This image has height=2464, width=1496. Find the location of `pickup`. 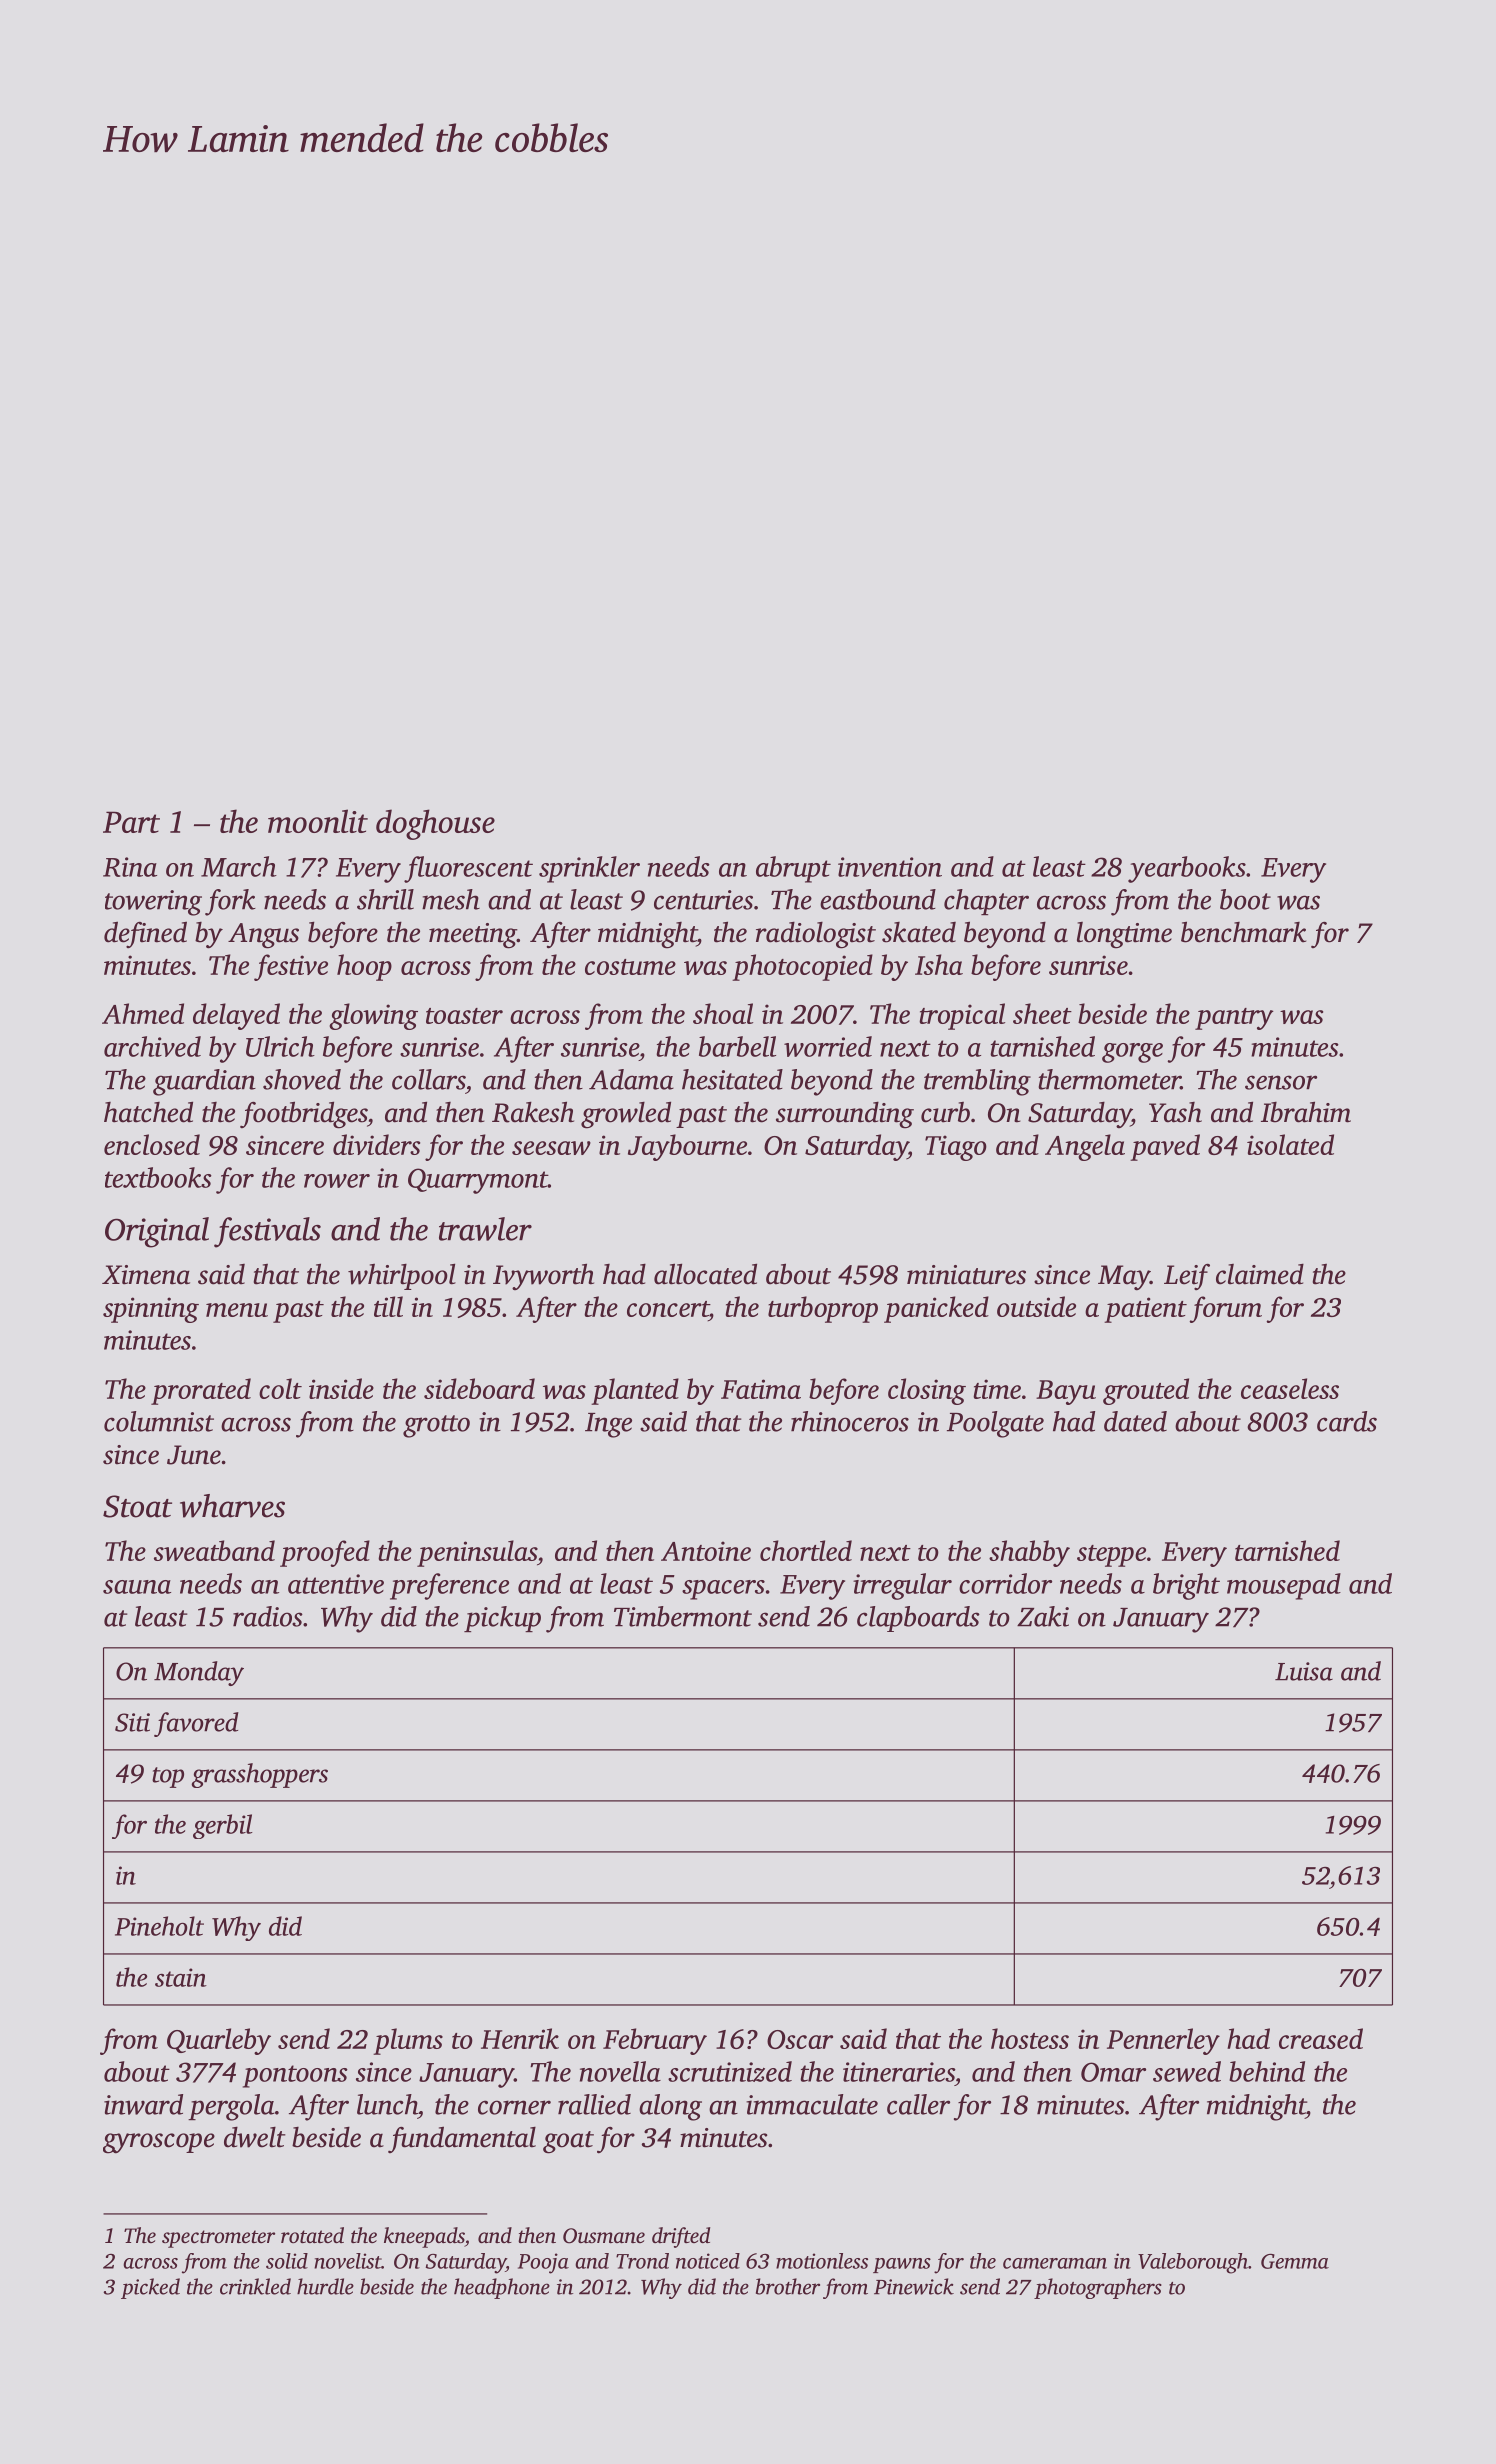

pickup is located at coordinates (502, 1619).
